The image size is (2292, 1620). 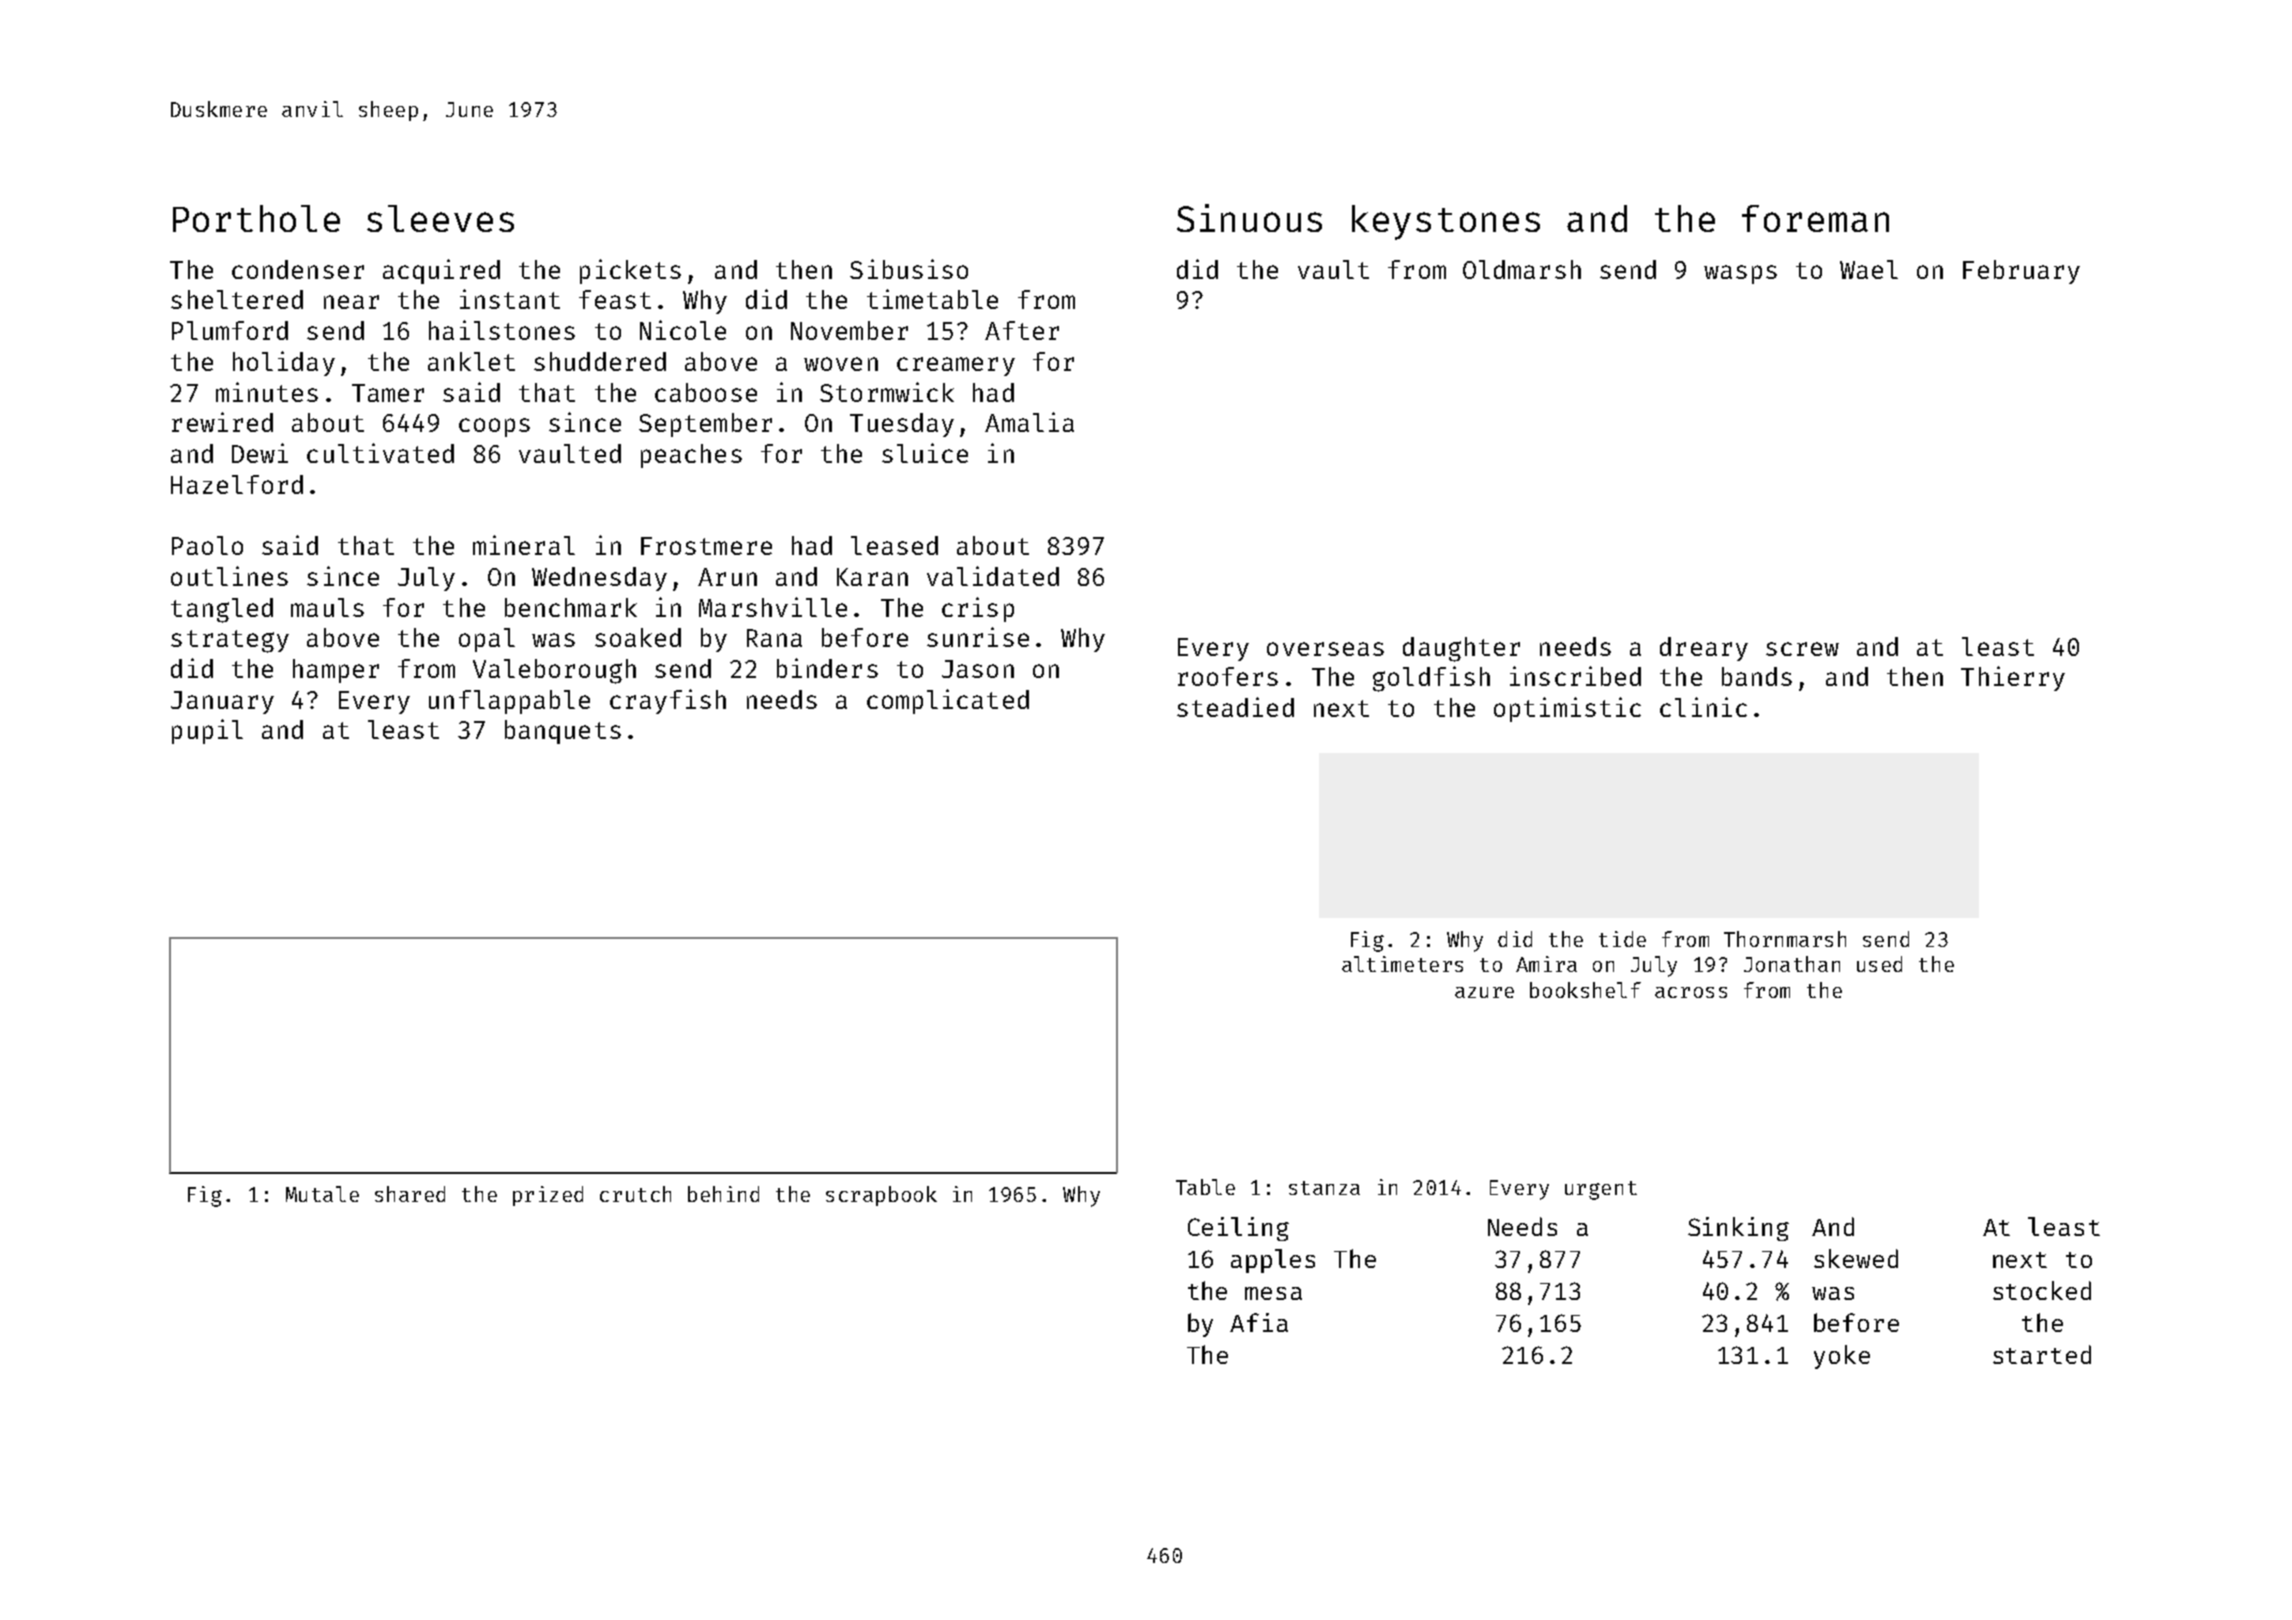 I want to click on overseas, so click(x=1325, y=649).
